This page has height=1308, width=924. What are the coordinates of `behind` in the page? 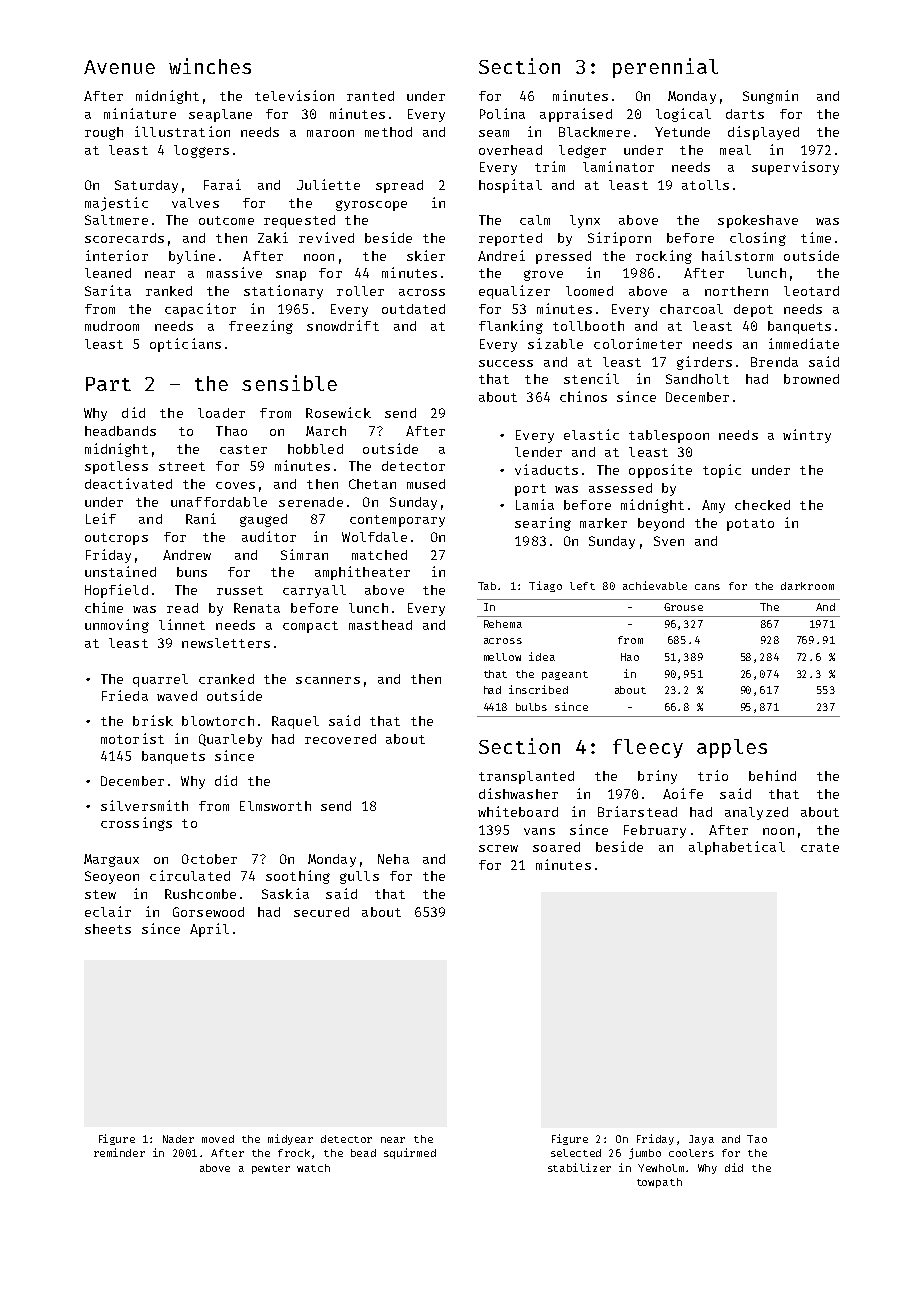 It's located at (772, 775).
